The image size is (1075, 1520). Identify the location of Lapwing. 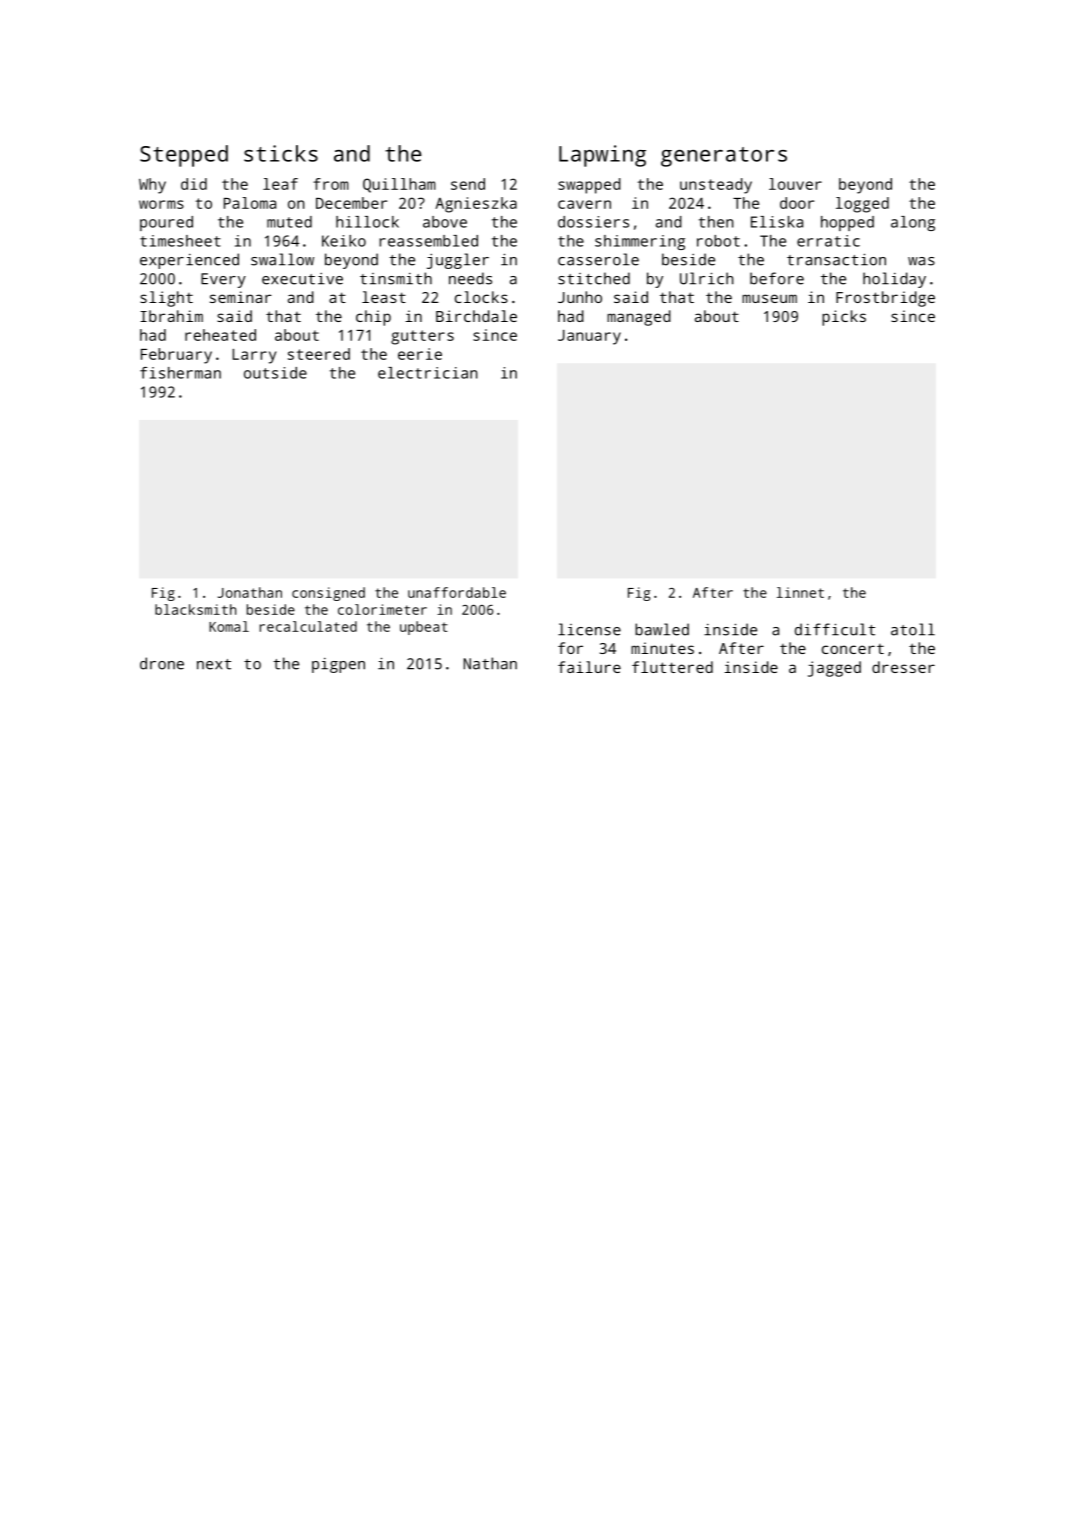
(602, 156).
